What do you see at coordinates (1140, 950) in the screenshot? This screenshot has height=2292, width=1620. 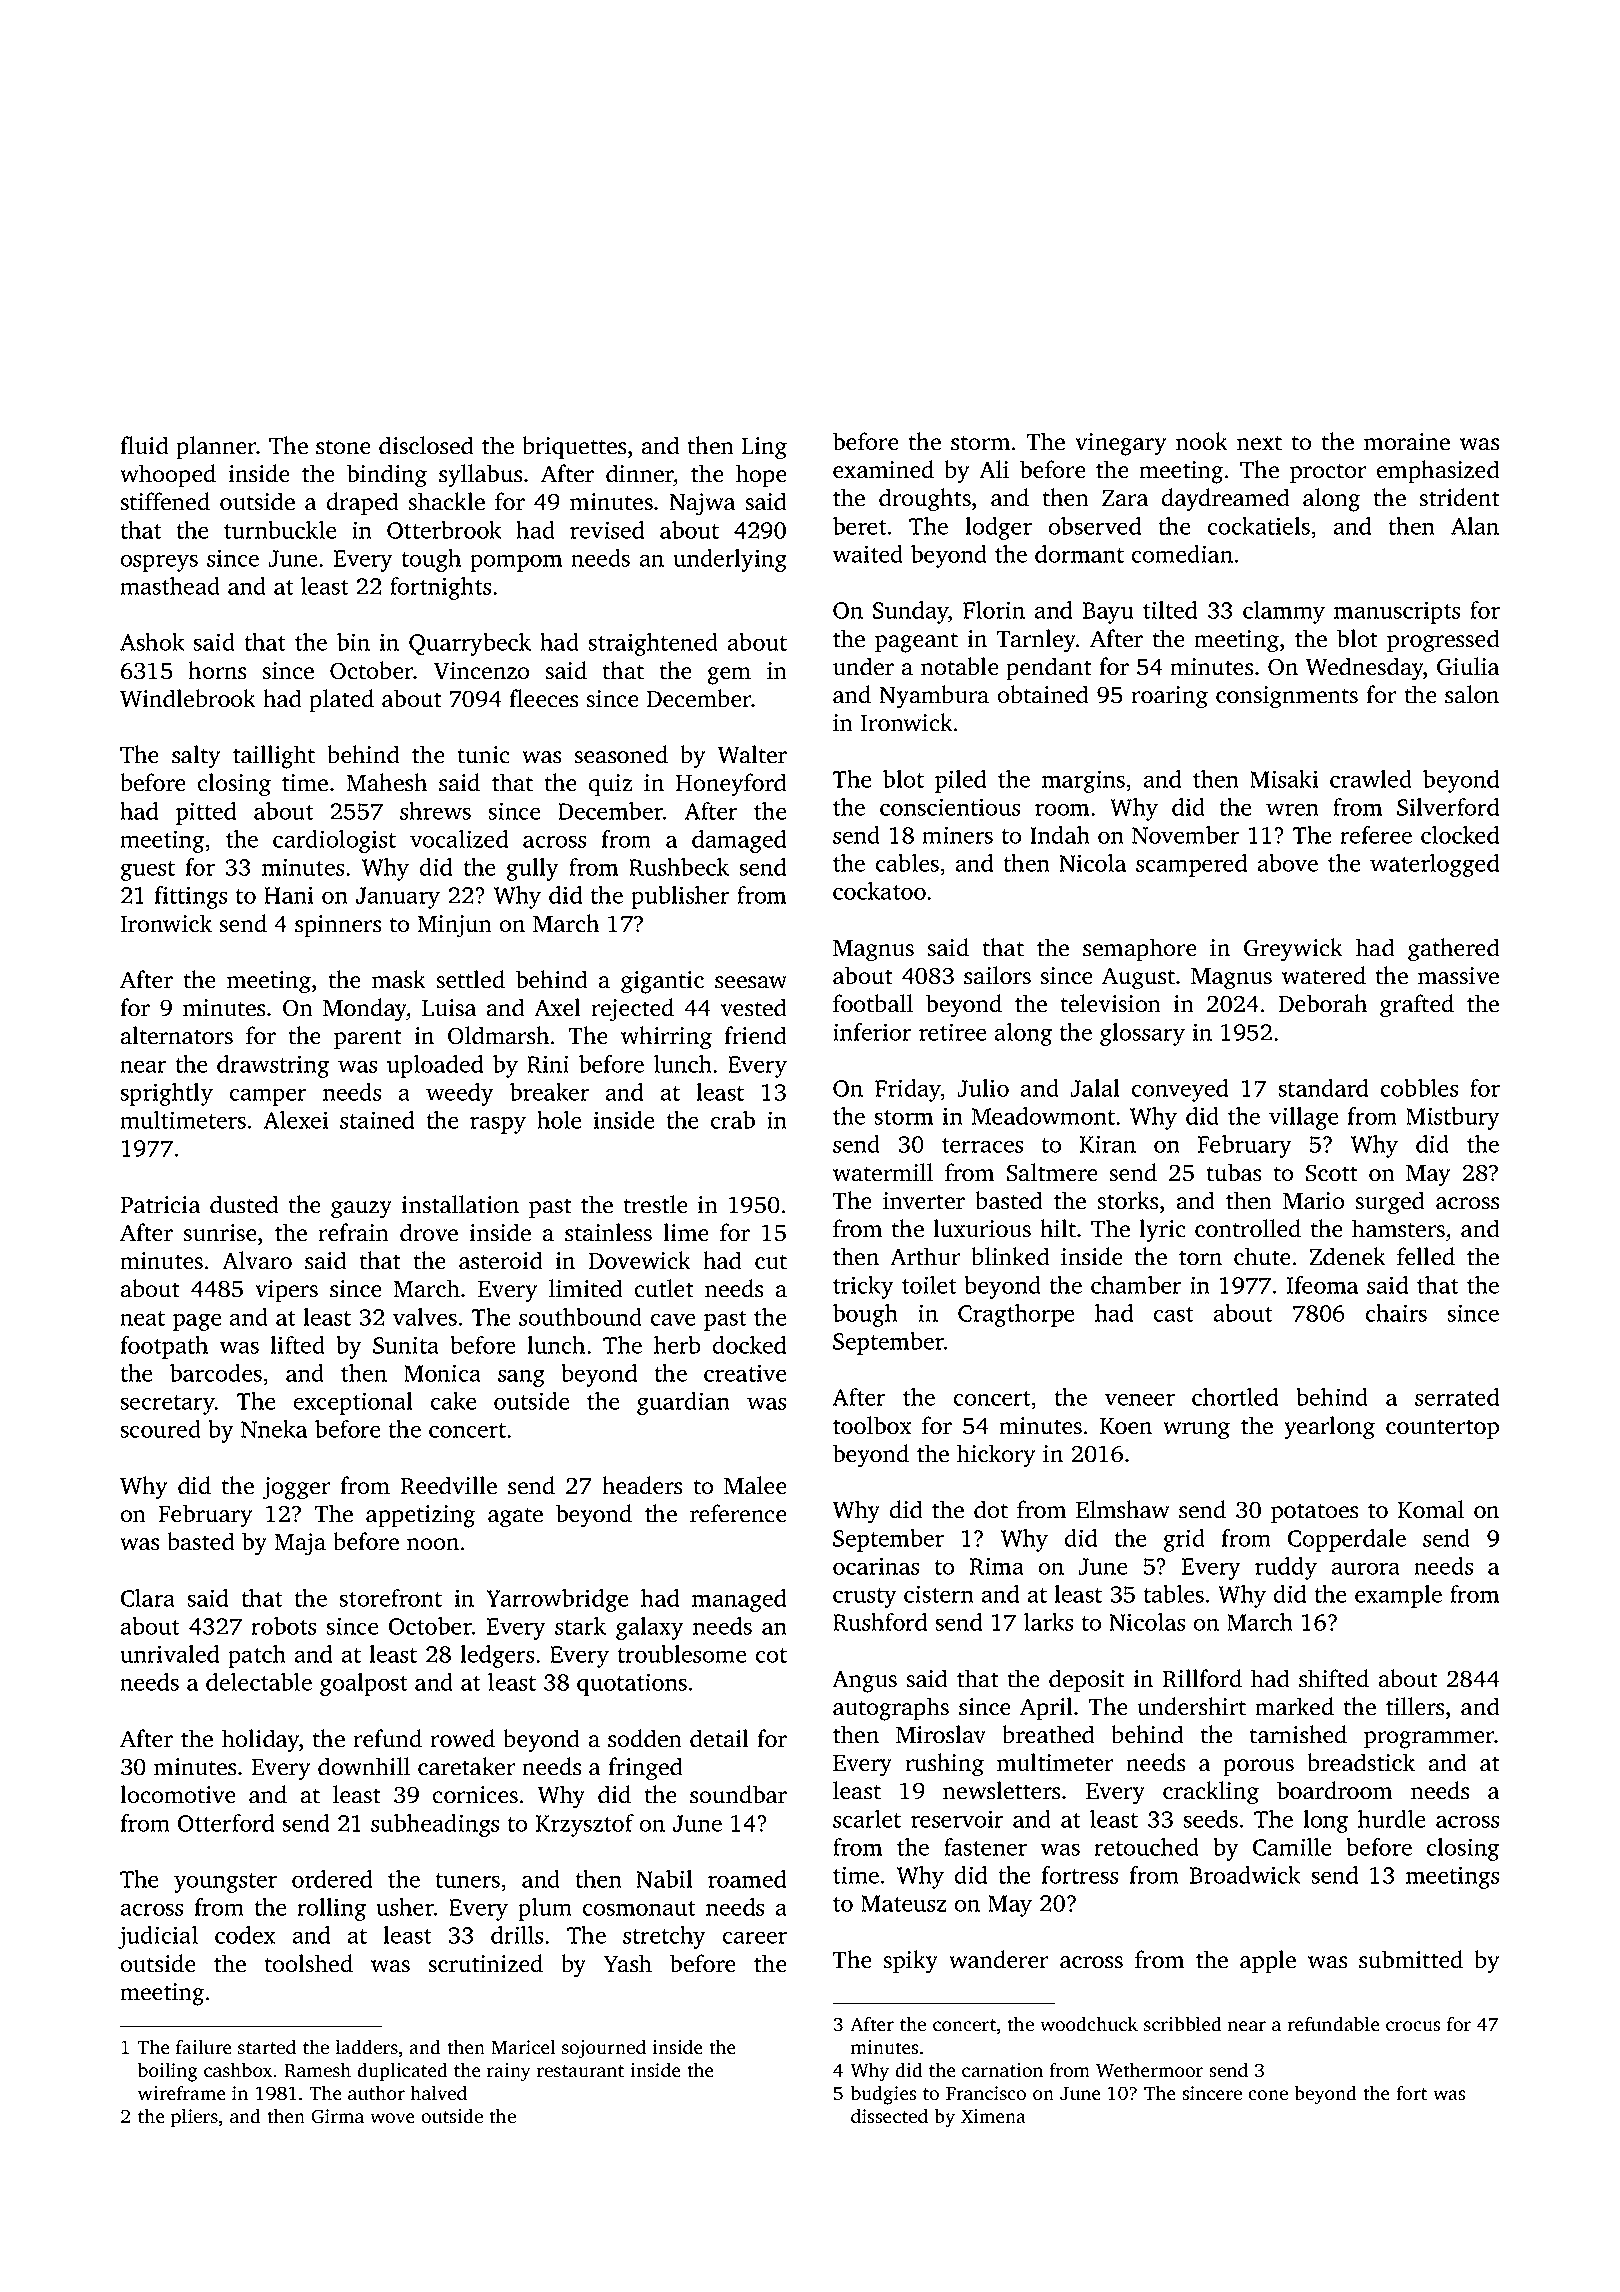 I see `semaphore` at bounding box center [1140, 950].
